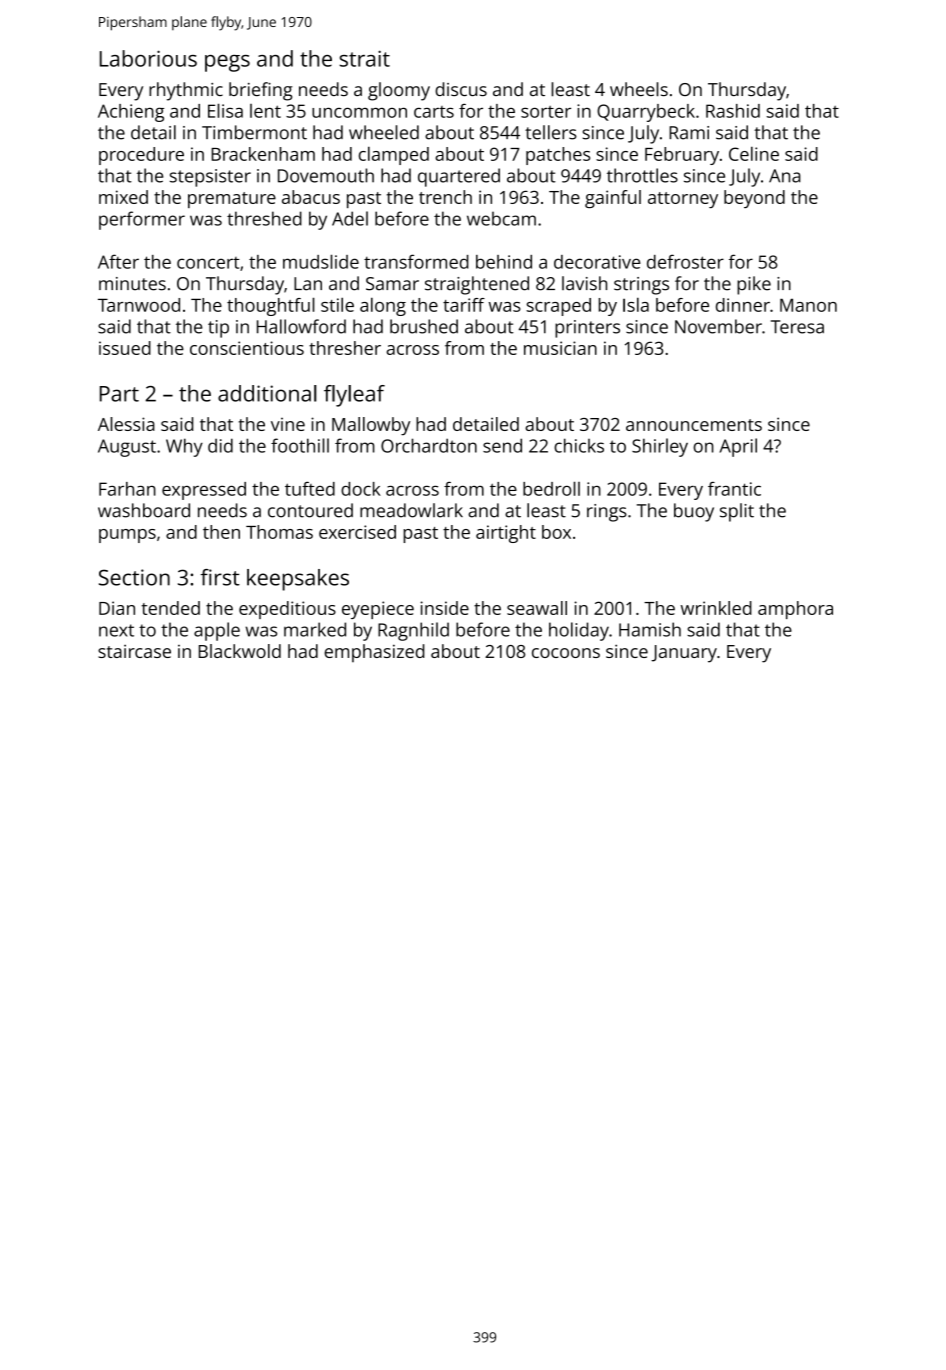 This document has height=1370, width=946. What do you see at coordinates (119, 394) in the document?
I see `Part` at bounding box center [119, 394].
